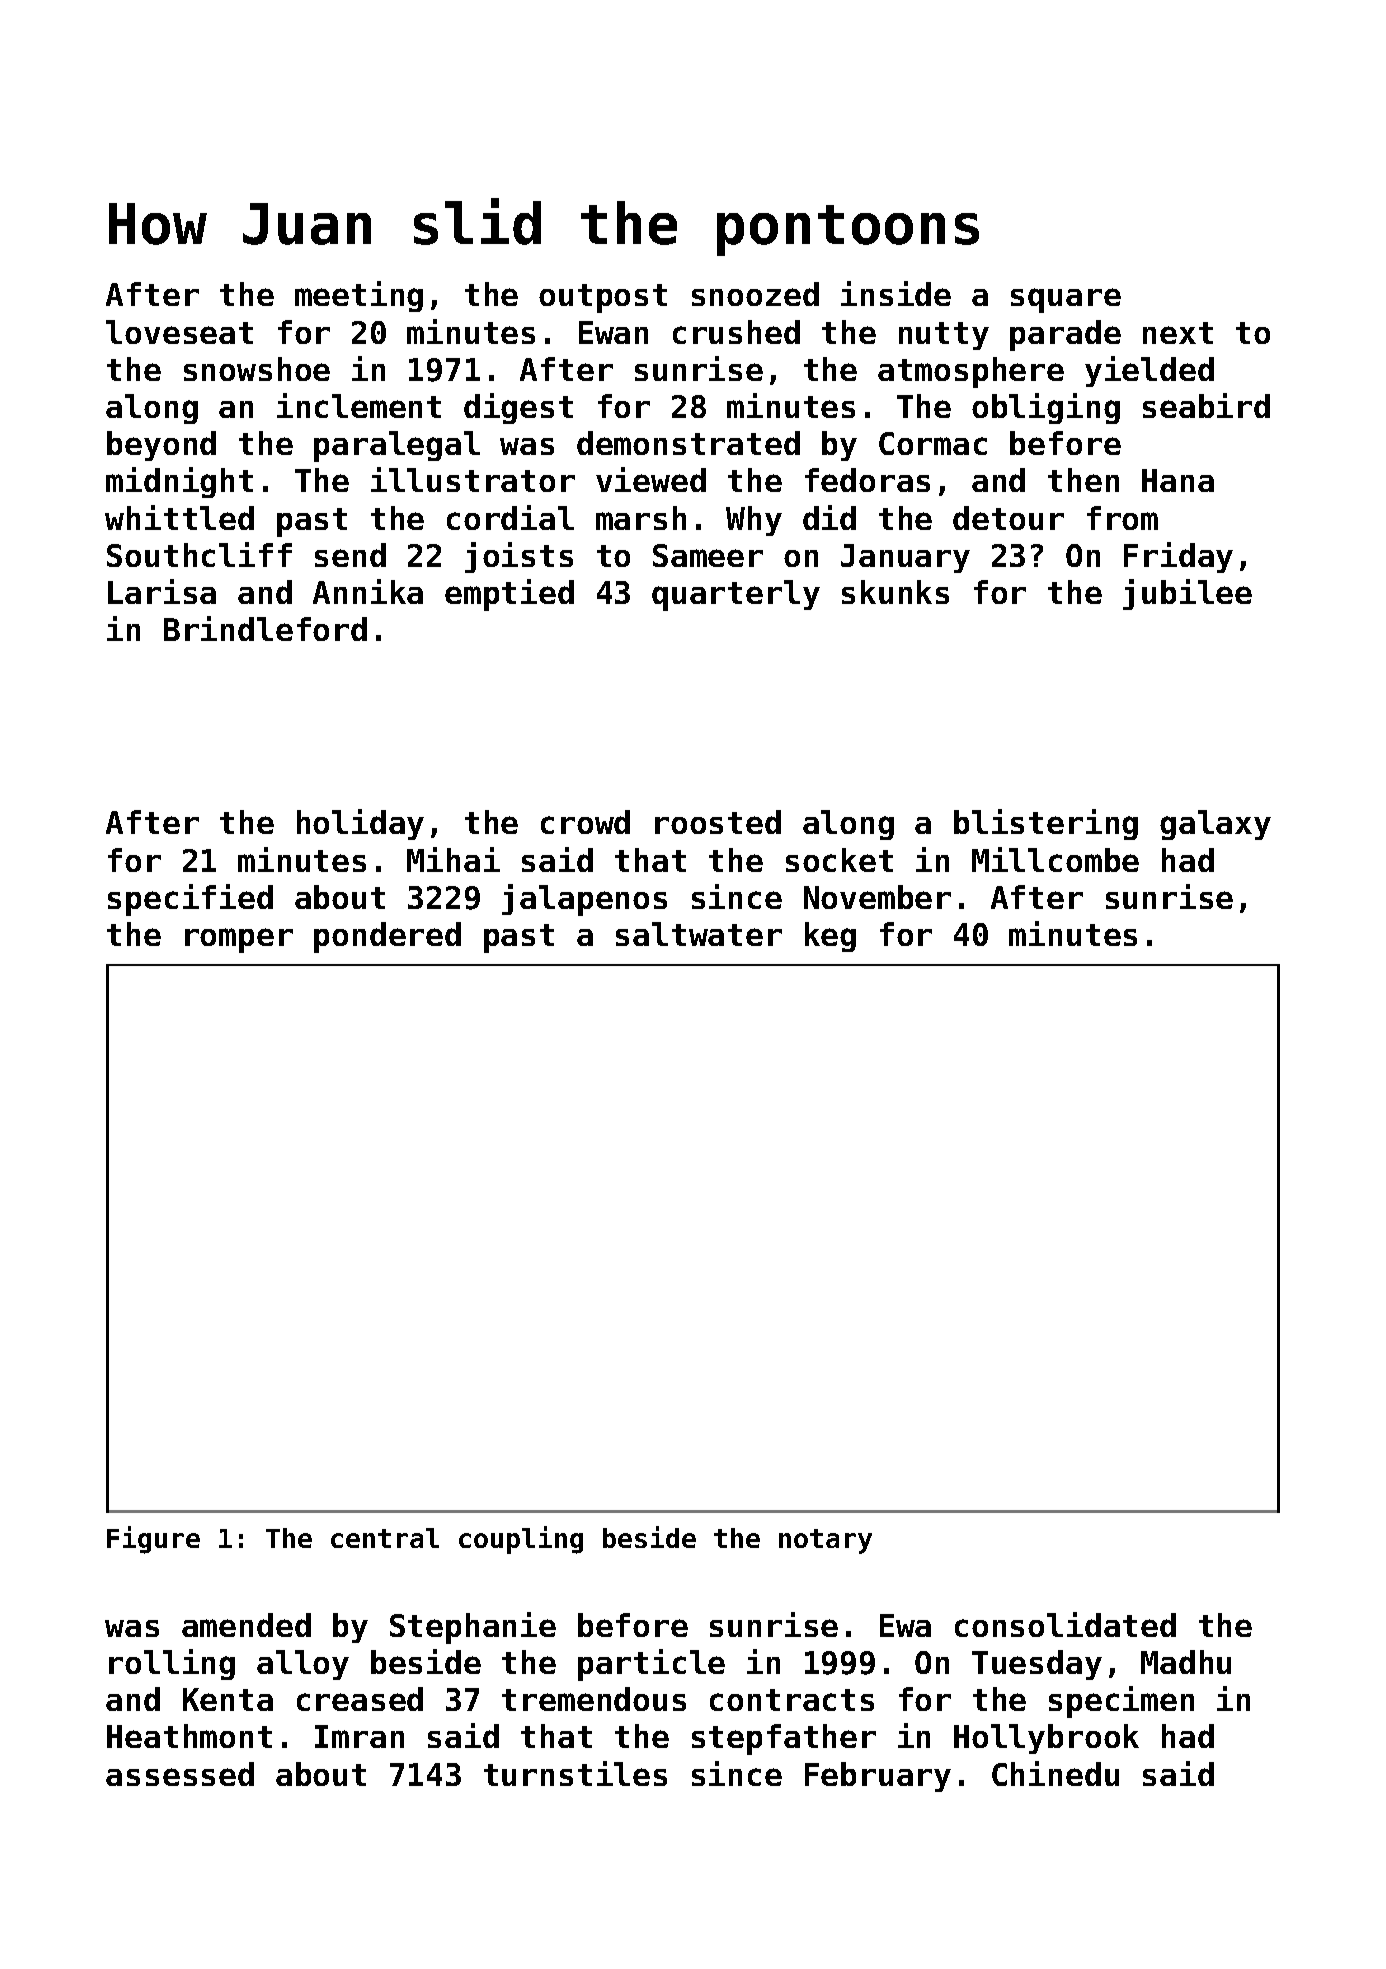 Image resolution: width=1386 pixels, height=1969 pixels. I want to click on loveseat, so click(179, 332).
